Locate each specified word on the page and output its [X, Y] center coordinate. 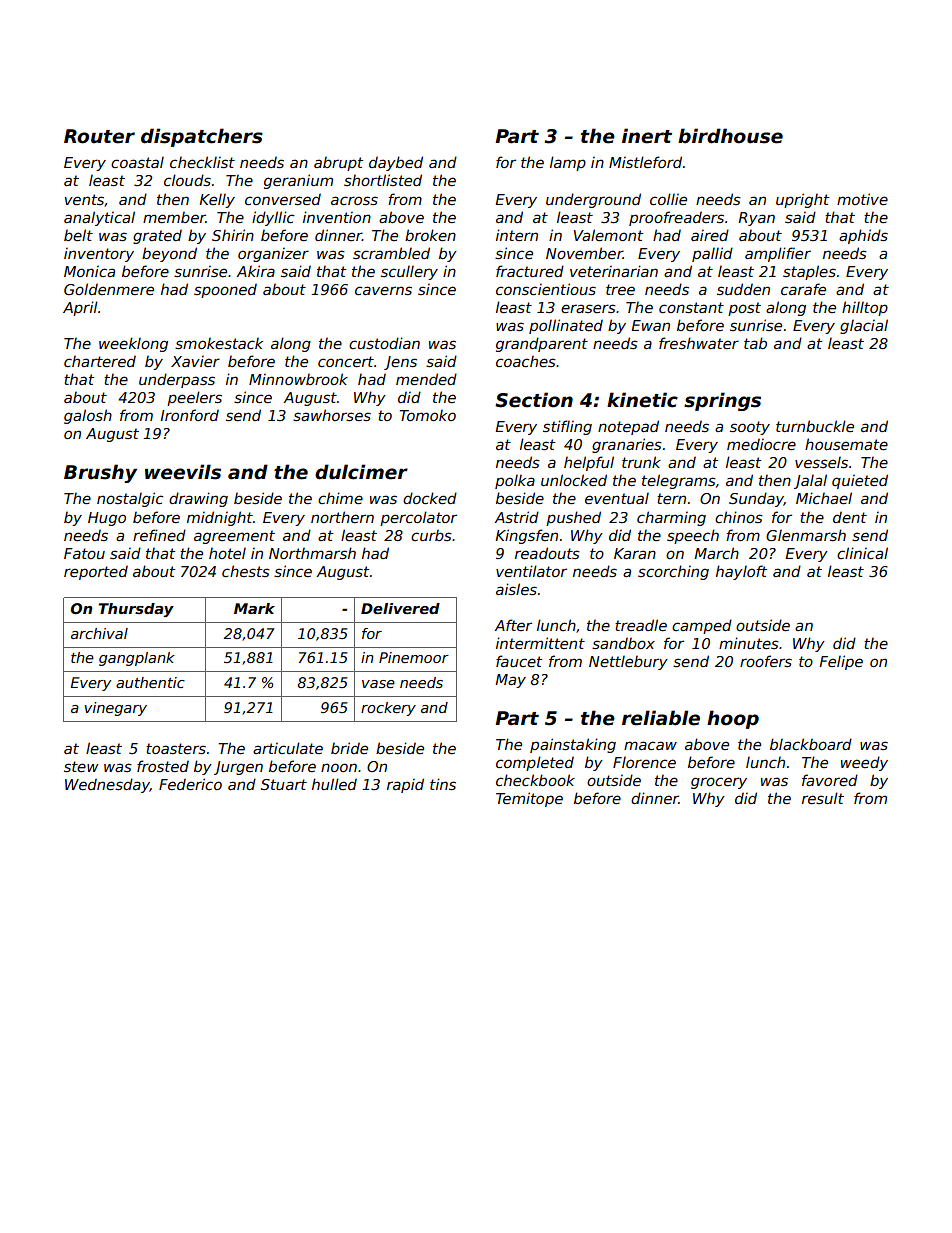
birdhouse [730, 136]
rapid [405, 785]
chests [246, 571]
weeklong [133, 344]
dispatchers [202, 137]
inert [647, 136]
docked [430, 498]
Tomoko [427, 415]
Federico [190, 784]
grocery [719, 783]
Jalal [810, 481]
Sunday [756, 499]
